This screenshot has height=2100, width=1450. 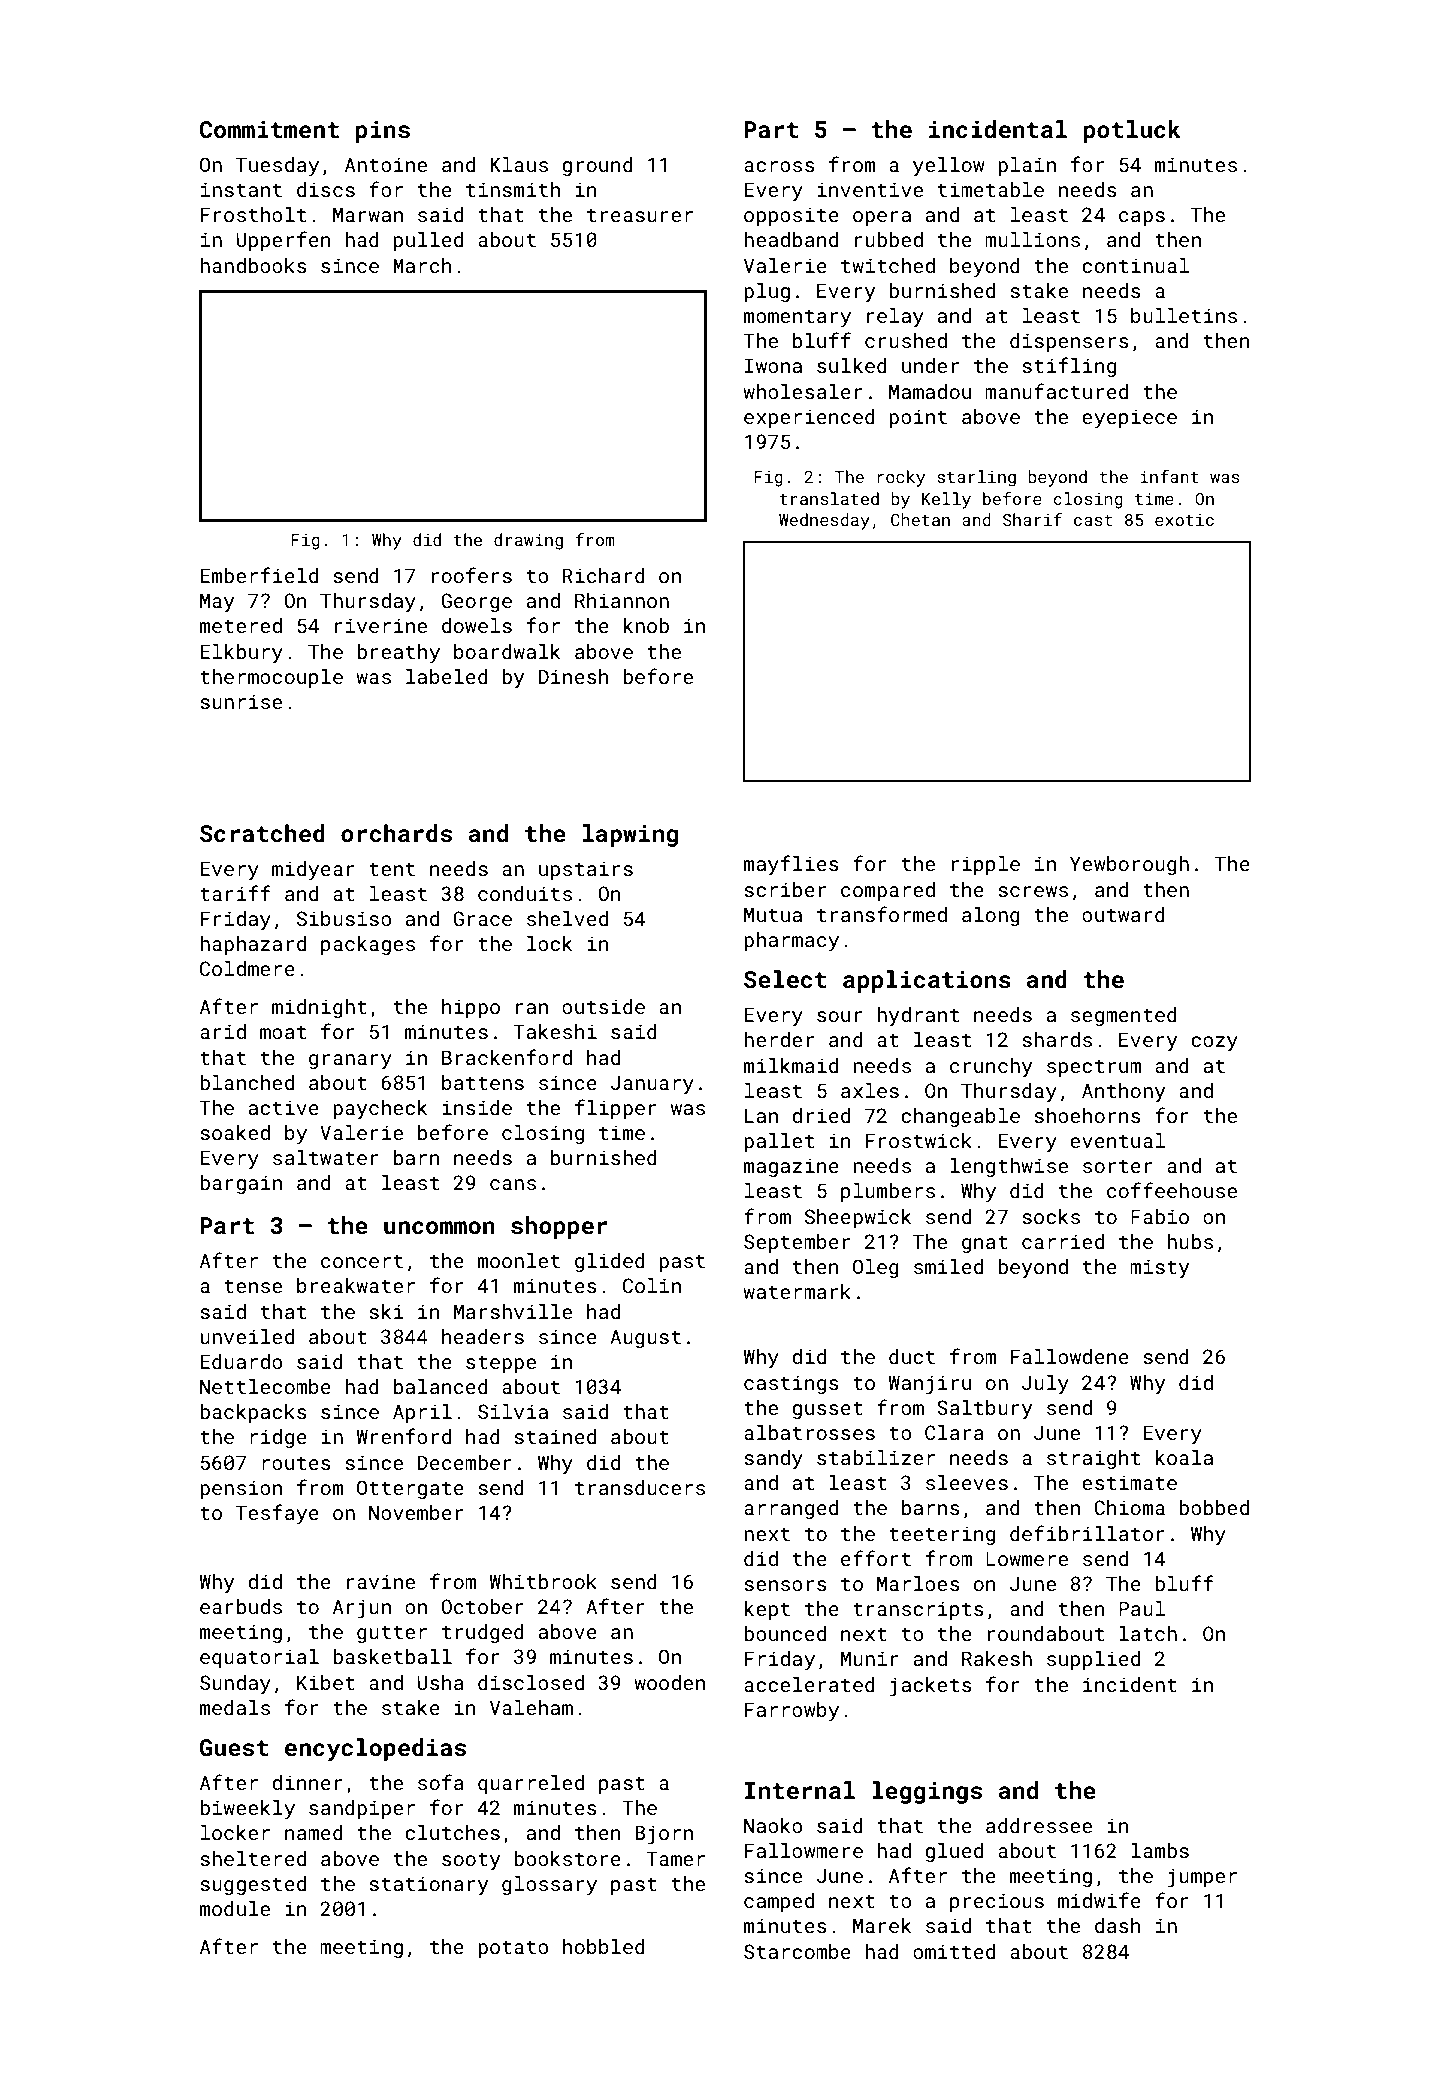 I want to click on sandy, so click(x=774, y=1460).
